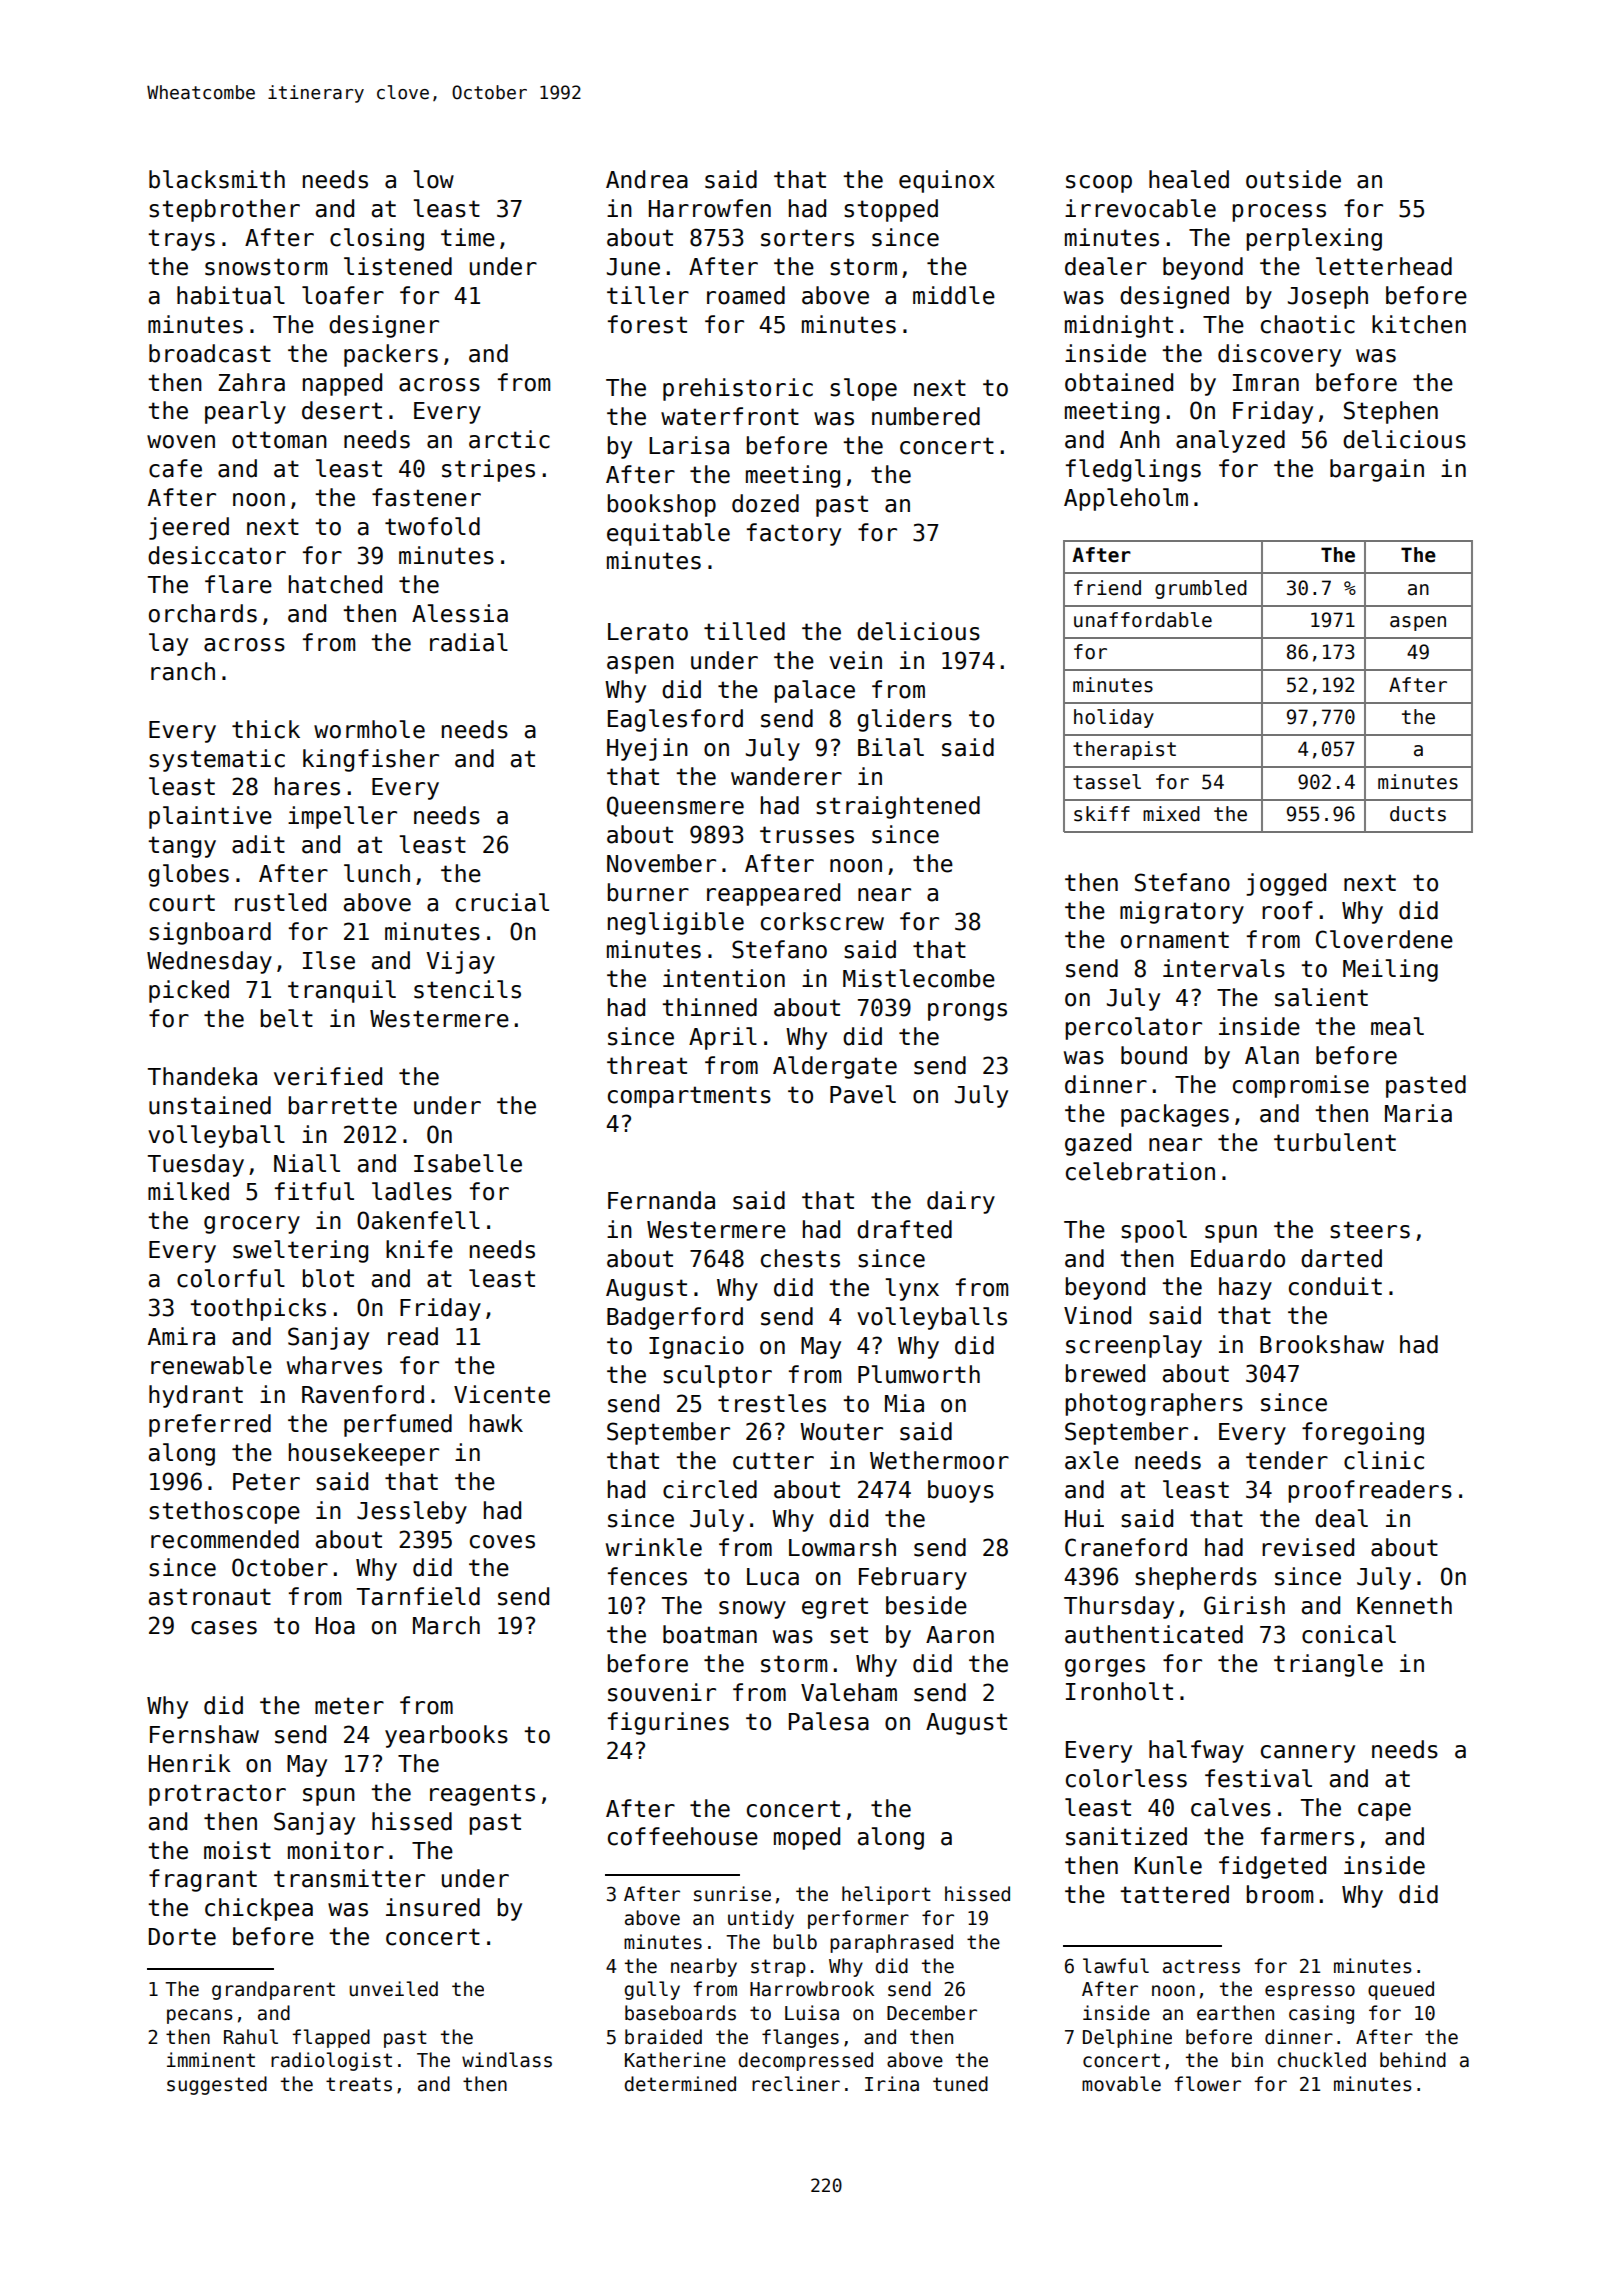 This screenshot has height=2292, width=1620. Describe the element at coordinates (202, 1076) in the screenshot. I see `Thandeka` at that location.
